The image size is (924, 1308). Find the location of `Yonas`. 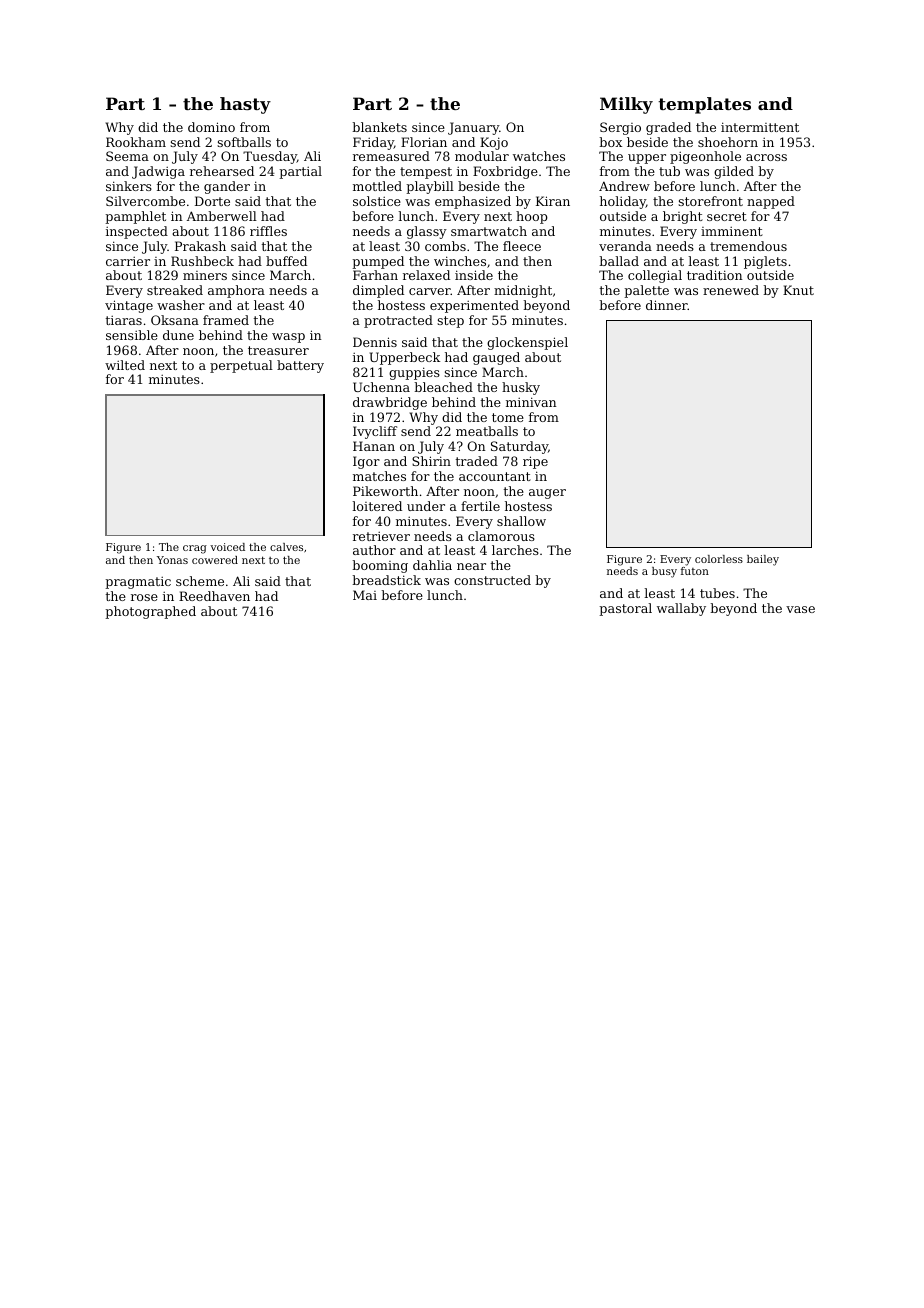

Yonas is located at coordinates (172, 560).
